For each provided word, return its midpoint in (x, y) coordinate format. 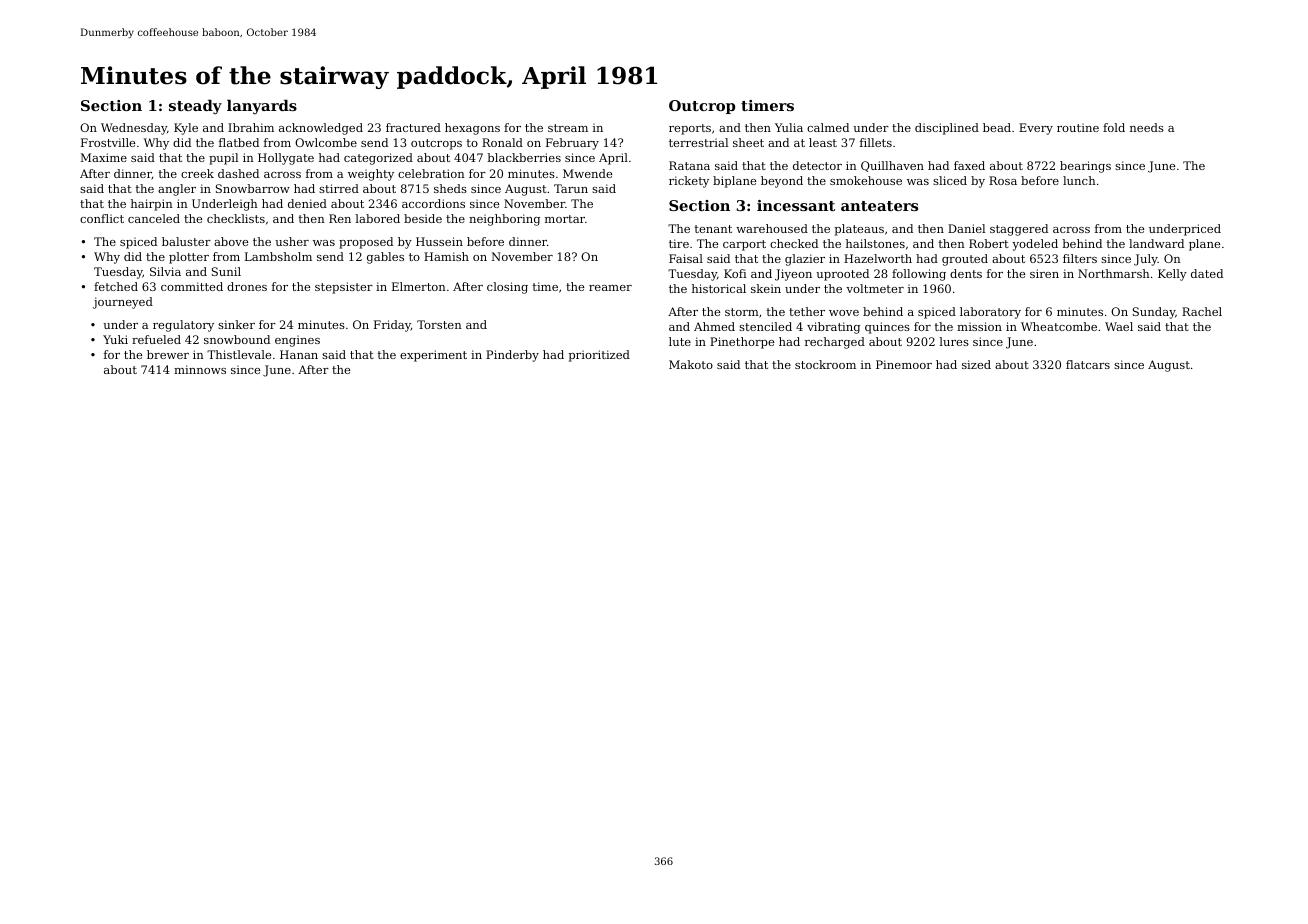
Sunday (1154, 313)
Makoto (691, 364)
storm (742, 312)
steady (195, 107)
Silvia (165, 271)
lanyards (262, 107)
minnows (200, 369)
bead (997, 127)
